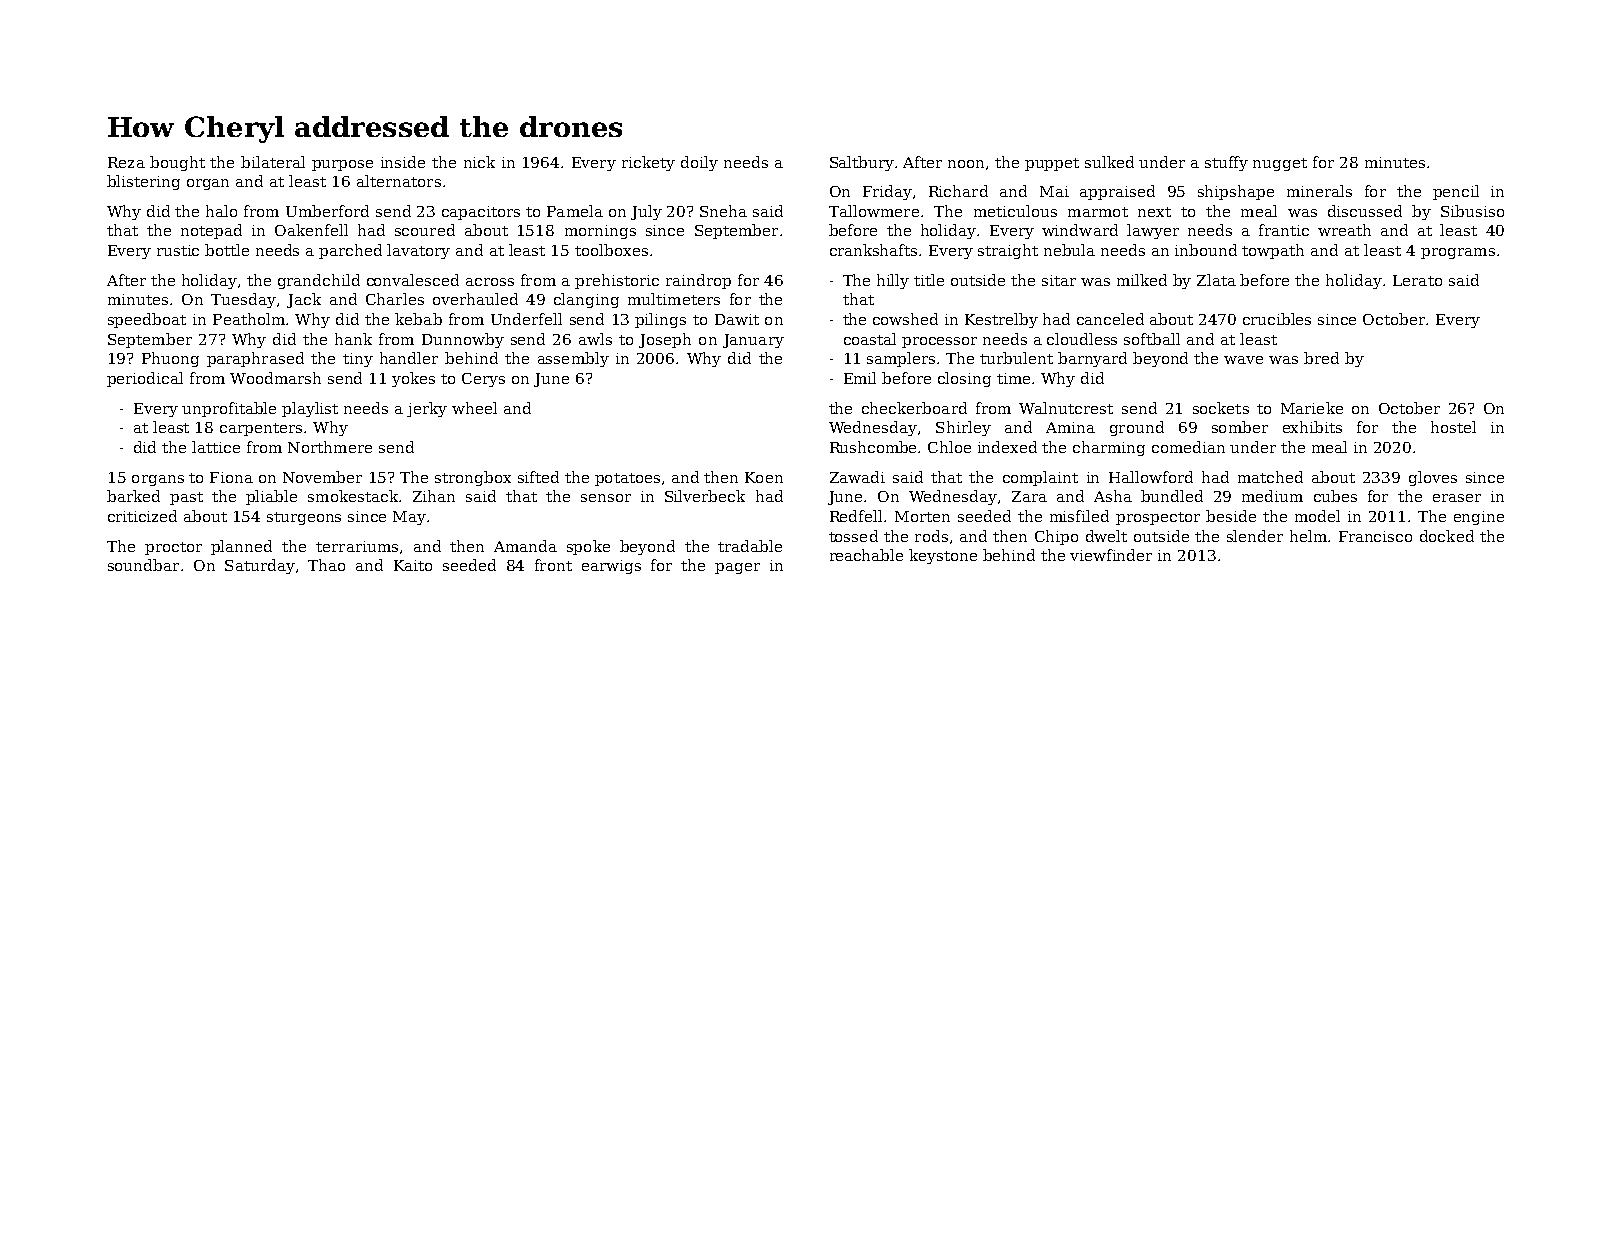 This screenshot has height=1246, width=1612. What do you see at coordinates (399, 181) in the screenshot?
I see `alternators` at bounding box center [399, 181].
